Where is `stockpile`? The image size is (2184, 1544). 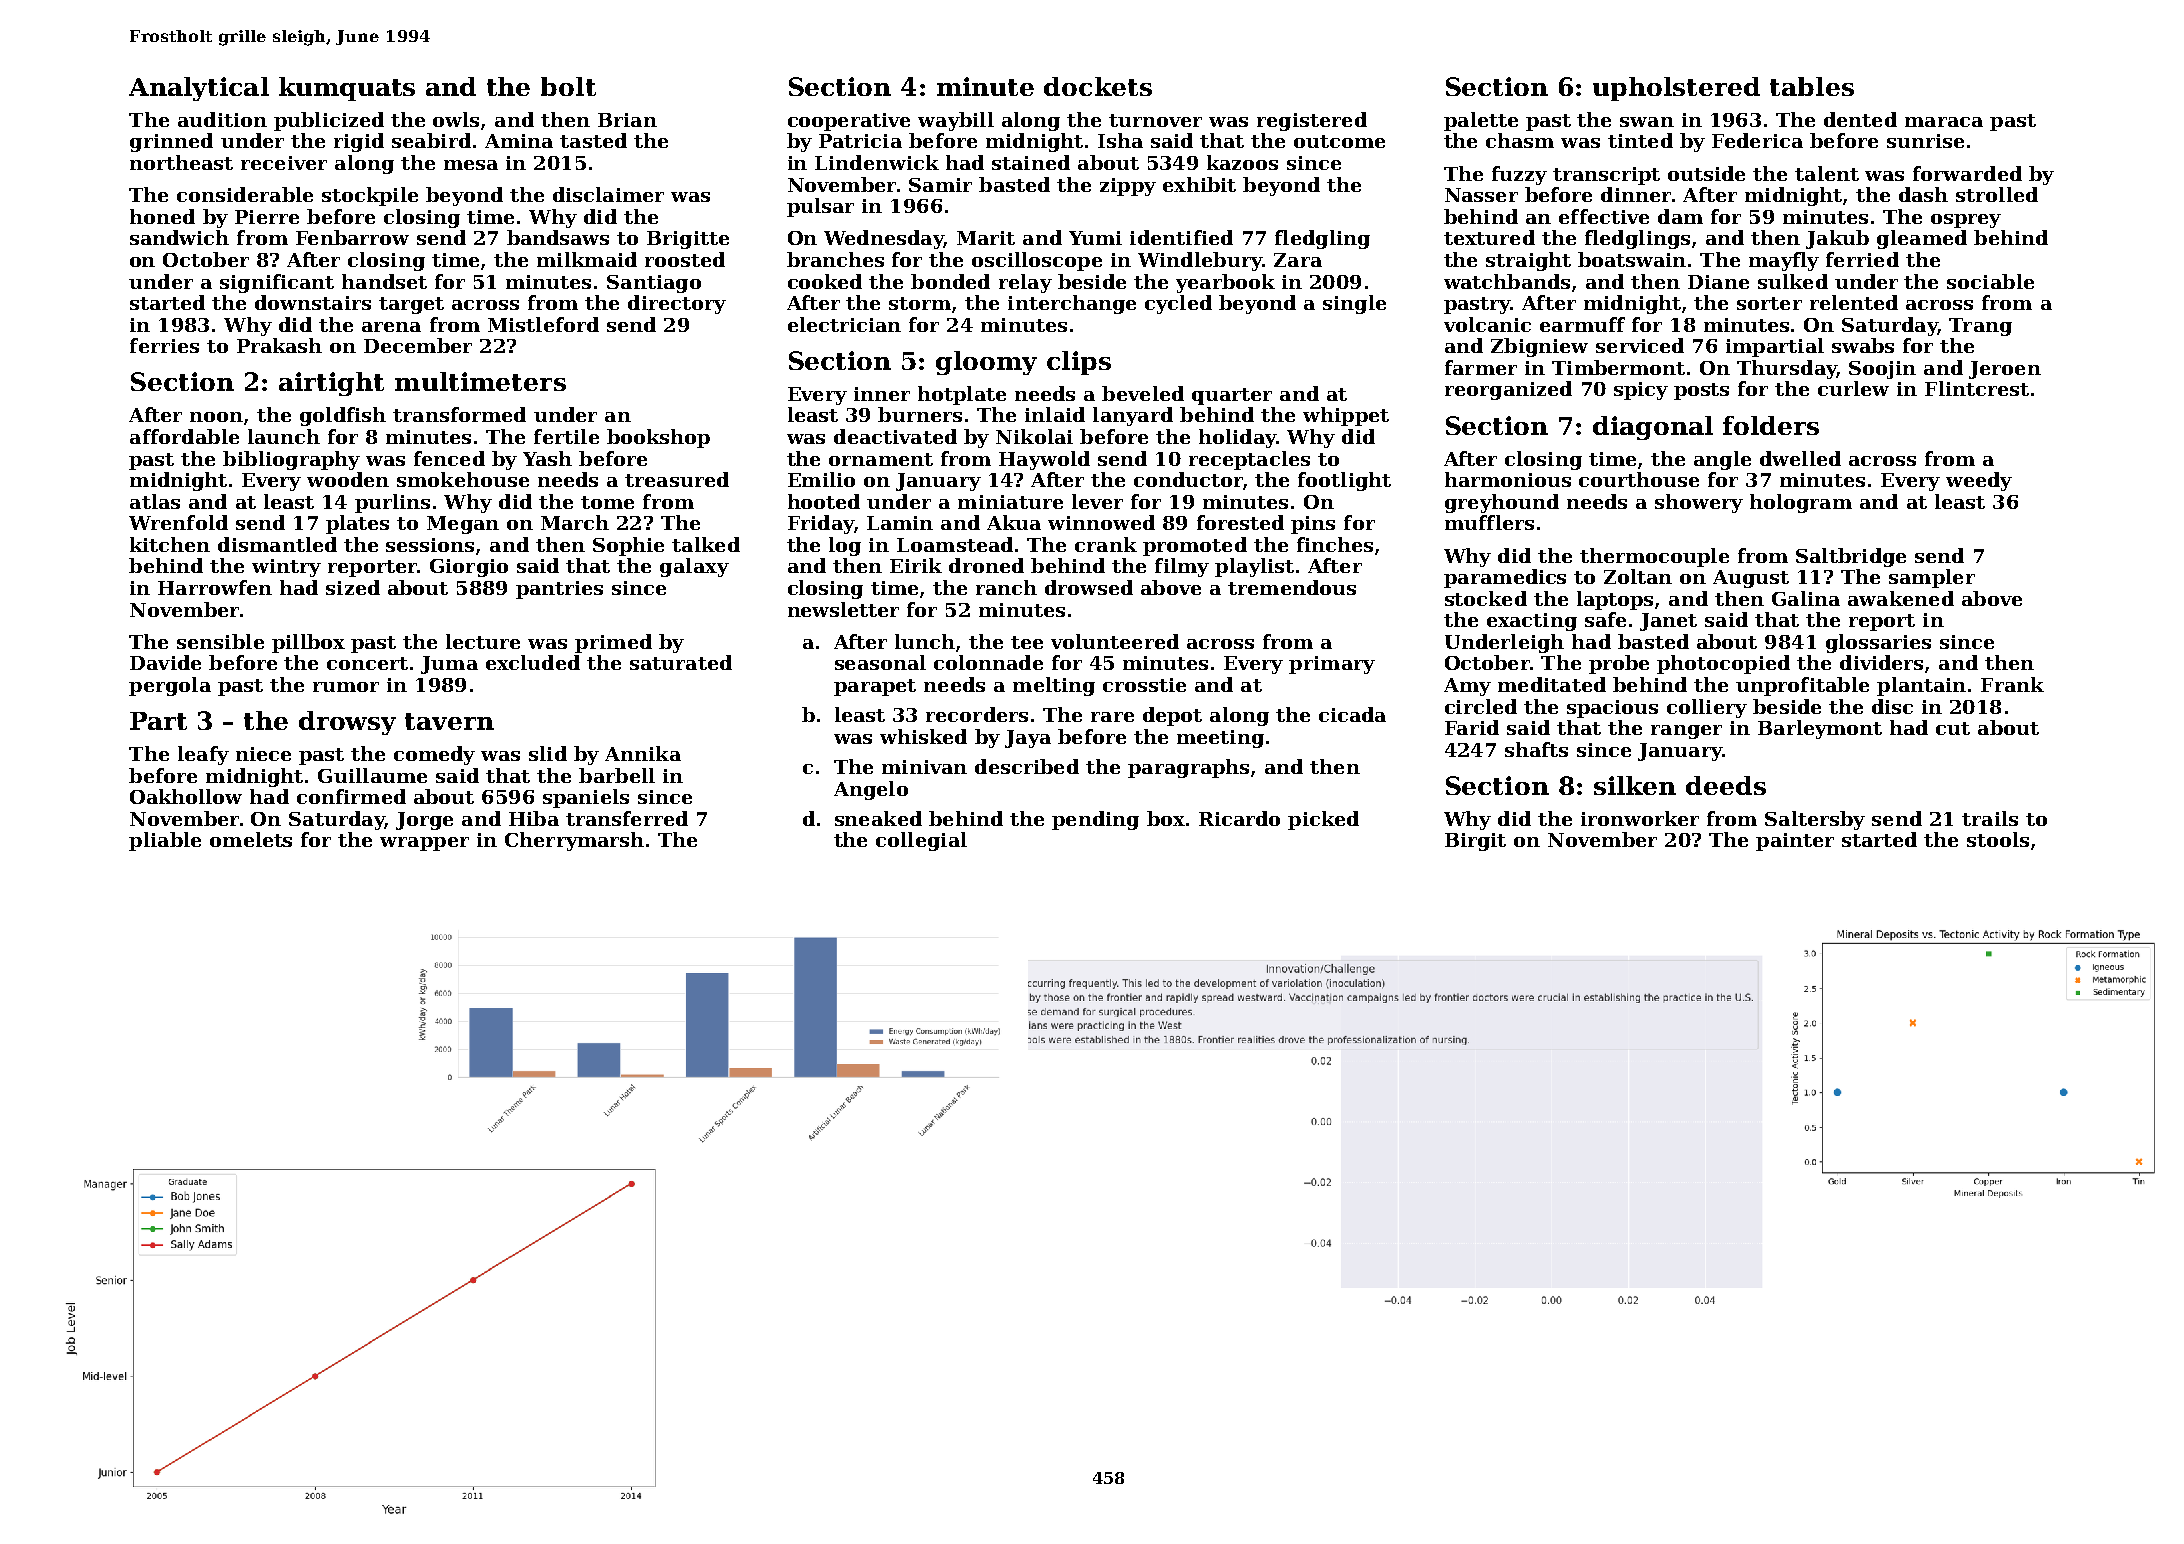
stockpile is located at coordinates (370, 196).
